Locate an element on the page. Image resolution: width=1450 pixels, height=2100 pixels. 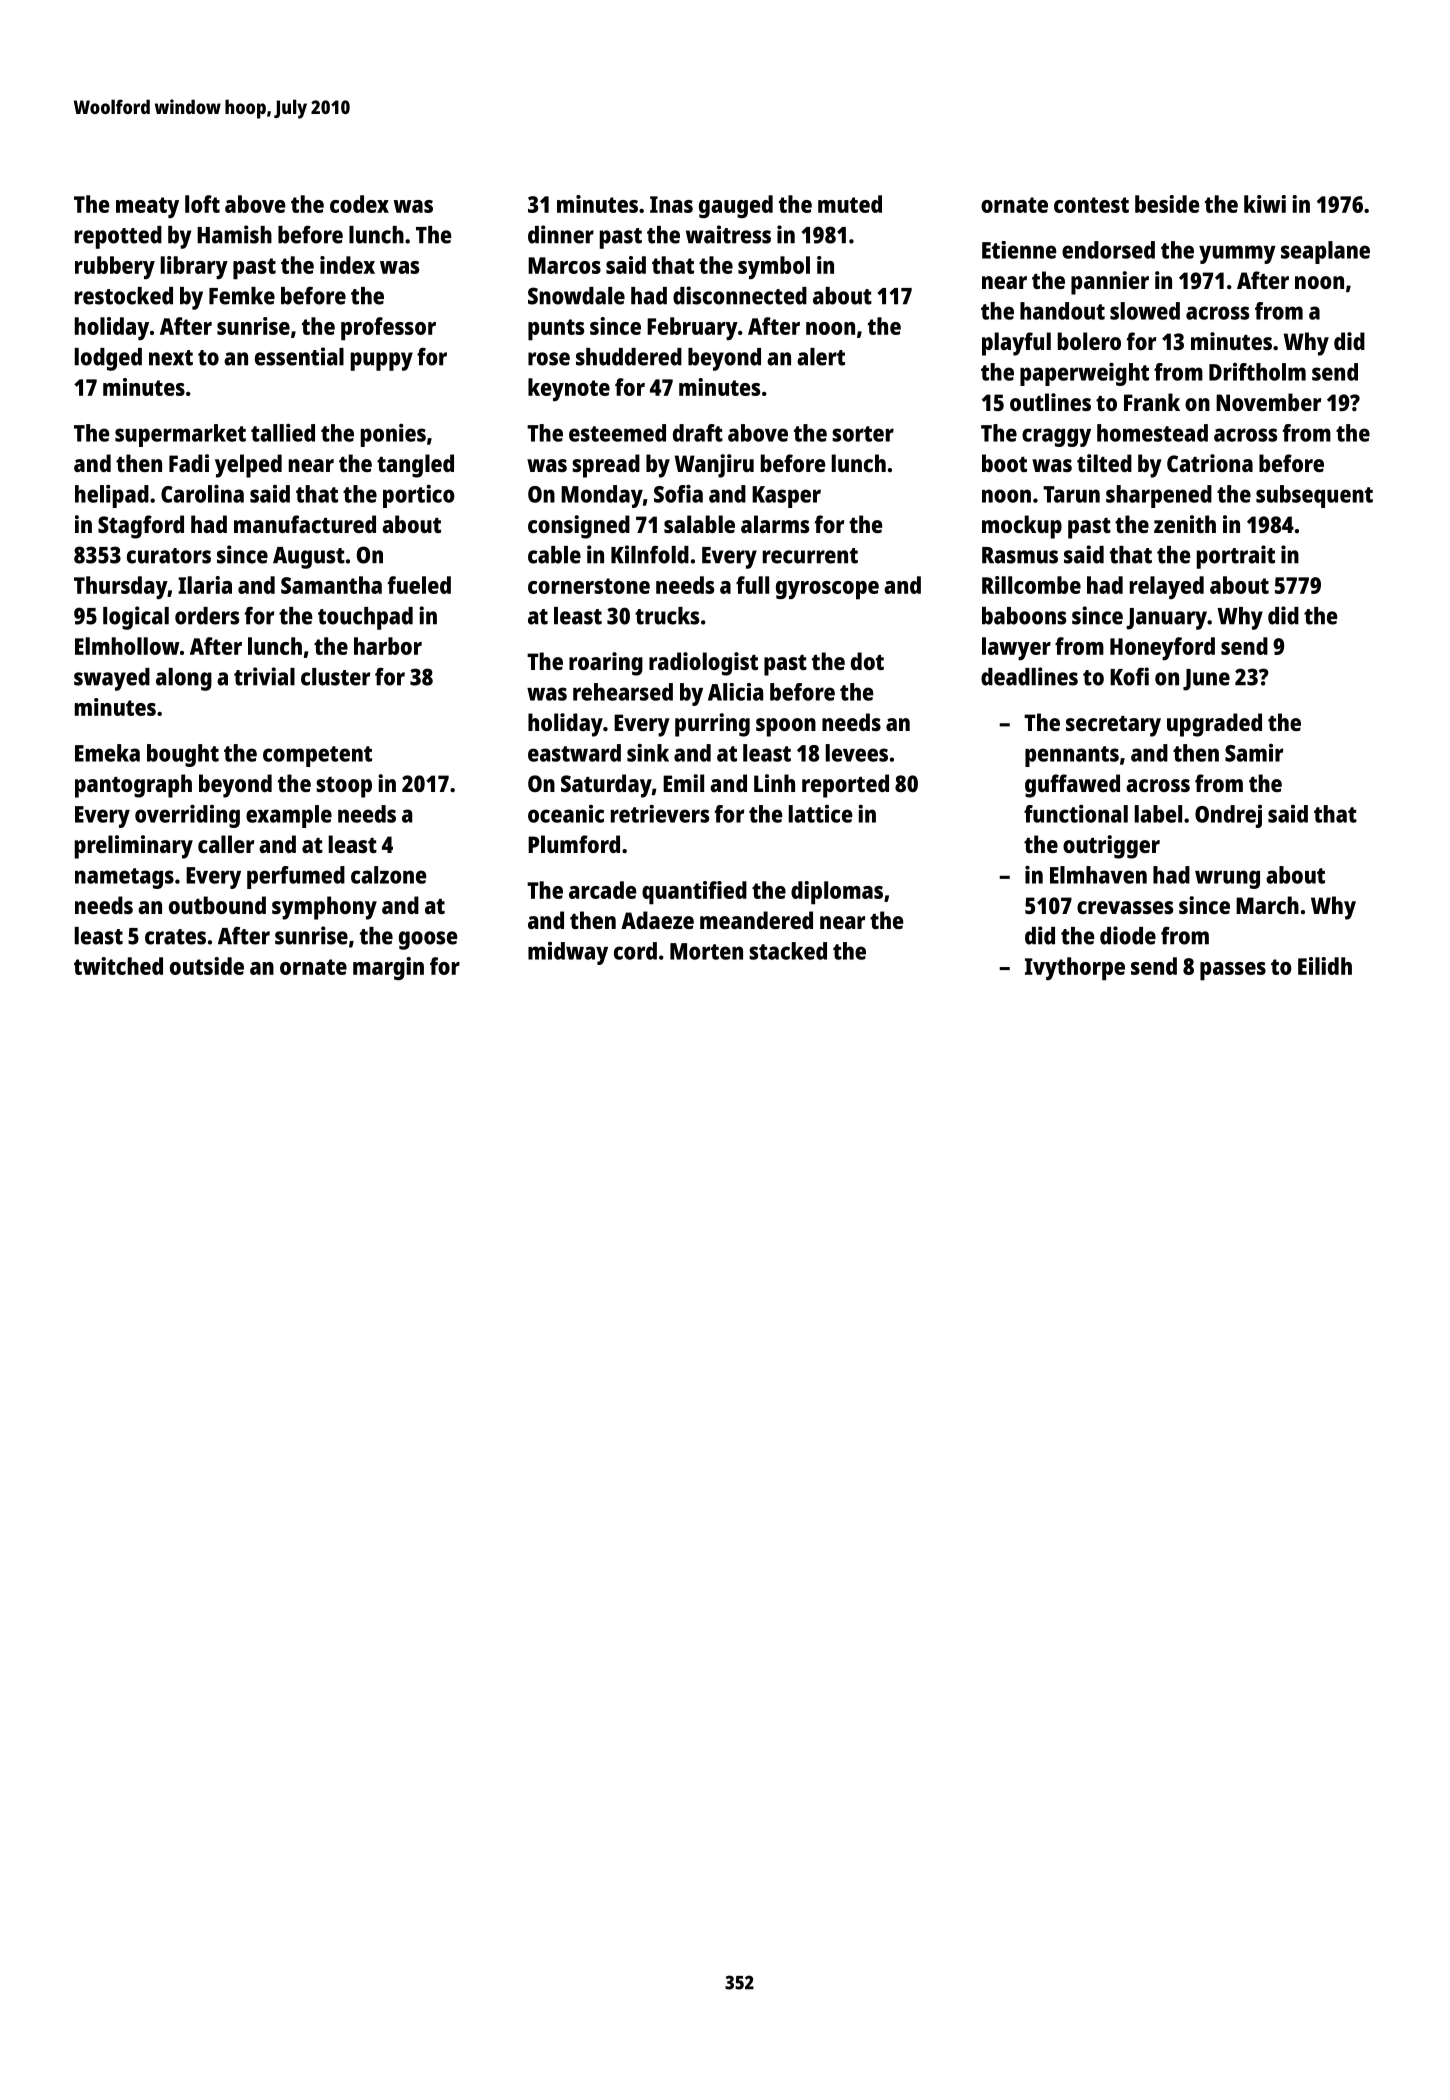
loft is located at coordinates (202, 204).
